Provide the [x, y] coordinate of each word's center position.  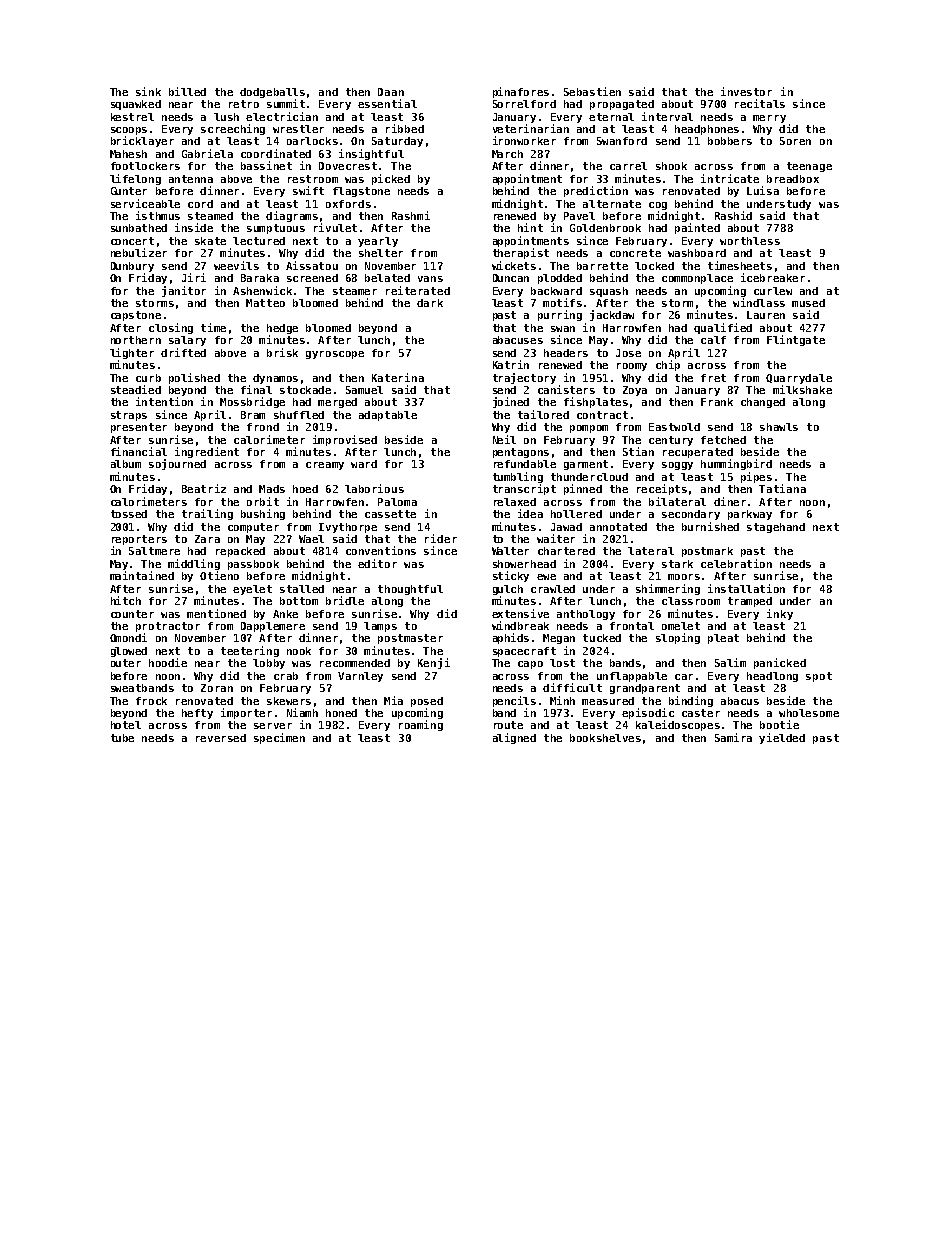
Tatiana [782, 488]
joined [511, 402]
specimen [279, 738]
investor [746, 91]
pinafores [521, 92]
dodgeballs [272, 93]
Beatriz [204, 488]
